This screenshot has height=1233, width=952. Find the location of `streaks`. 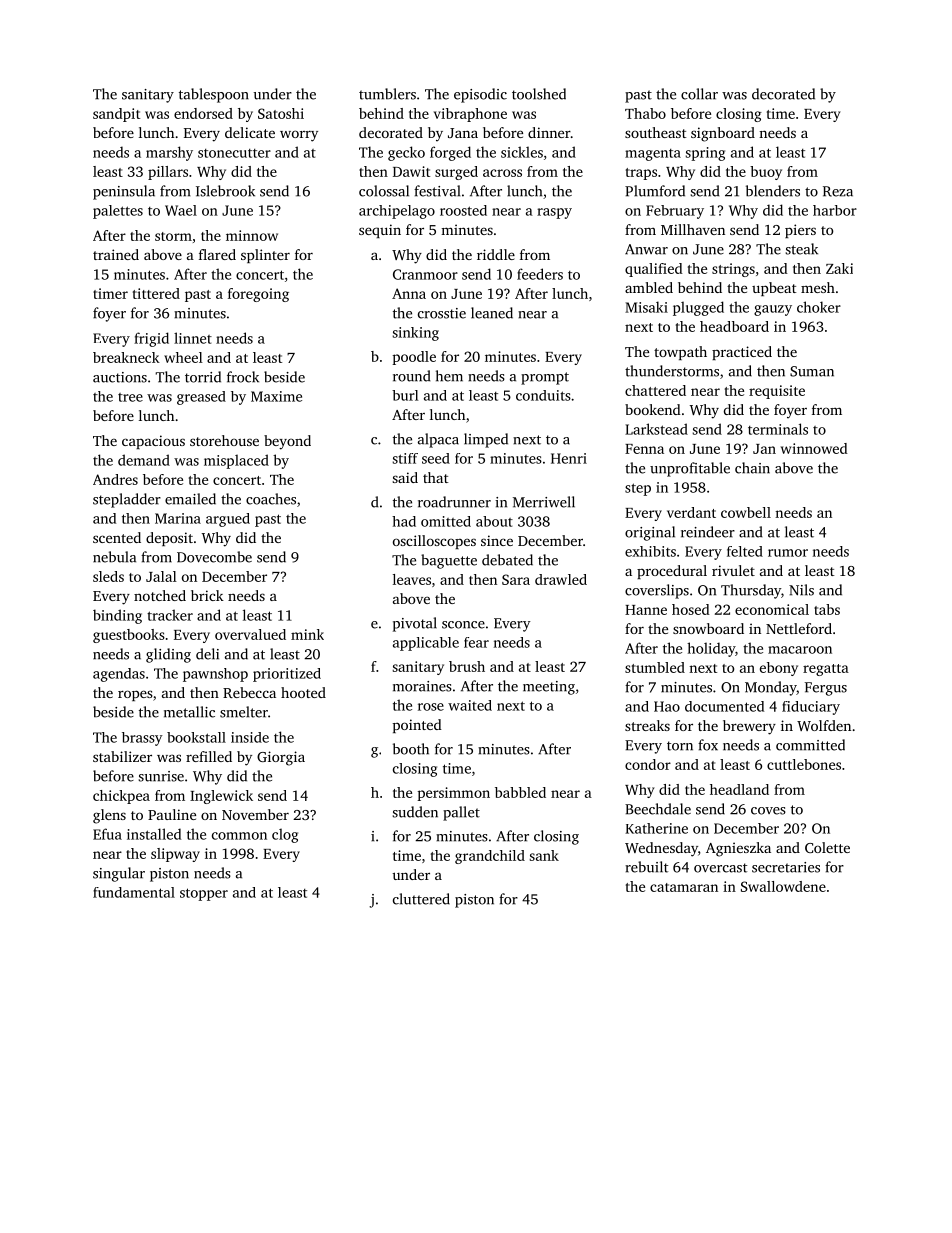

streaks is located at coordinates (647, 725).
